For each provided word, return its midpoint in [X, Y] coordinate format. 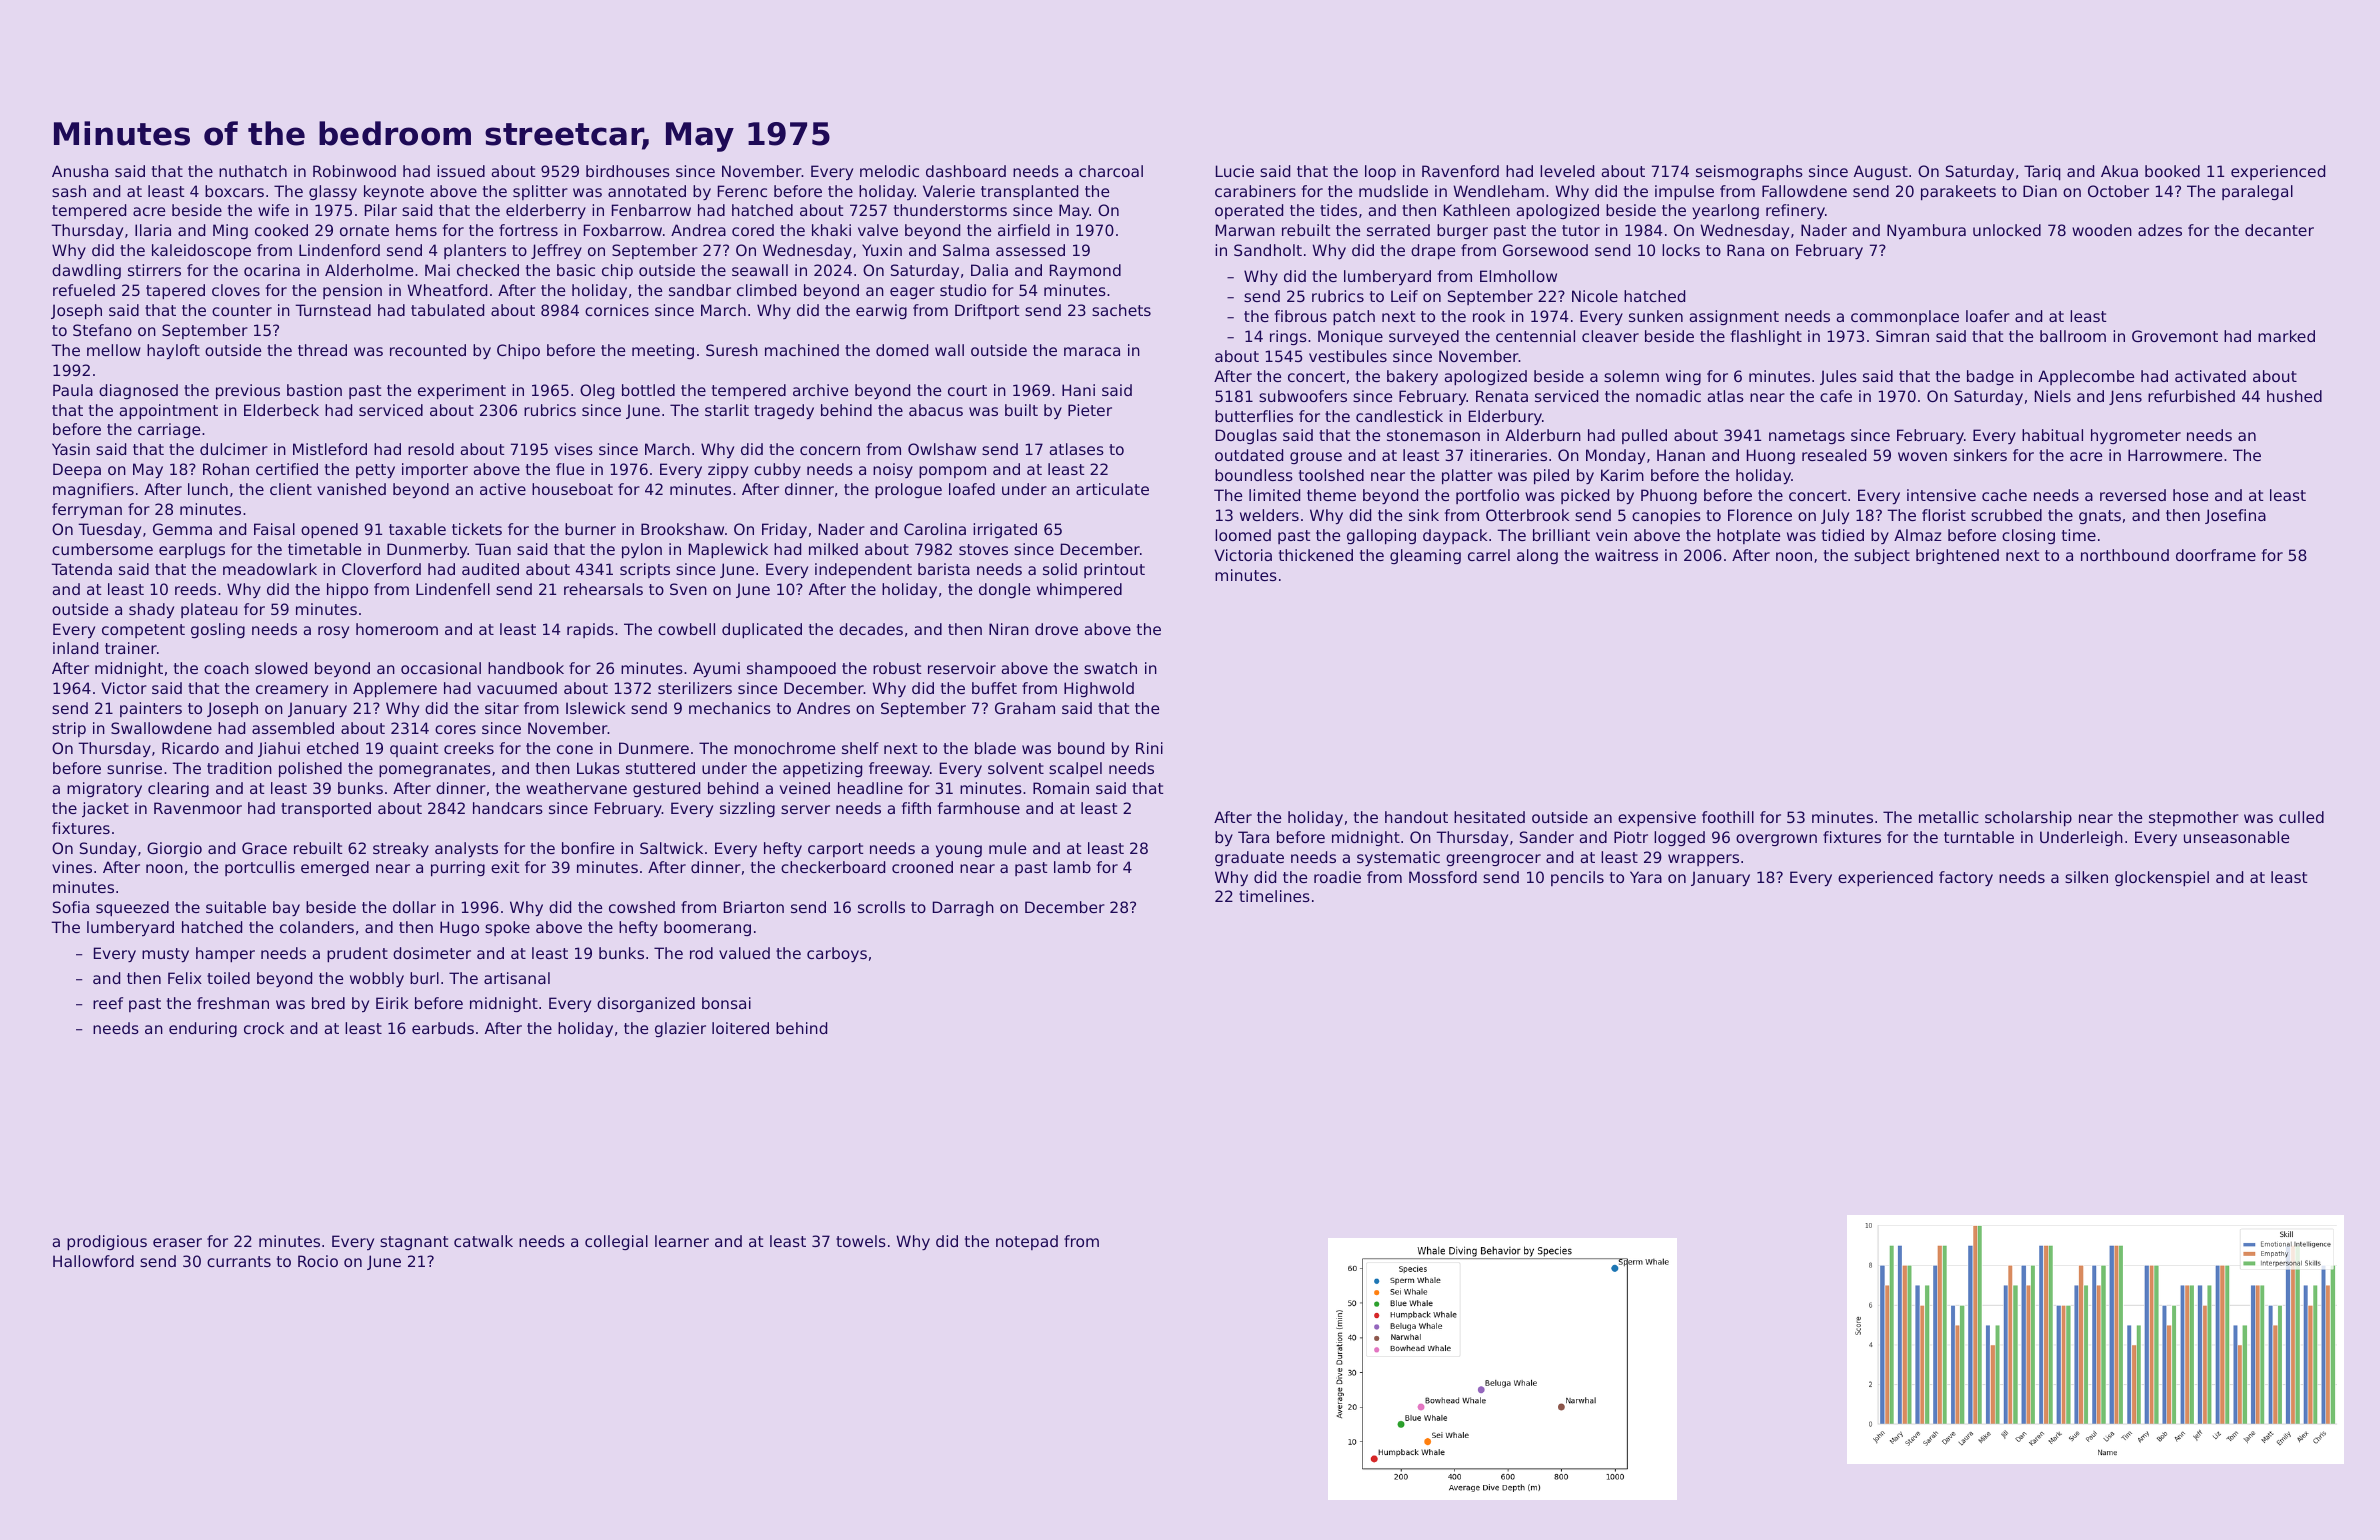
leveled [1567, 171]
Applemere [395, 689]
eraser [177, 1242]
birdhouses [628, 171]
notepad [1027, 1242]
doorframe [2216, 555]
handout [1416, 817]
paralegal [2257, 192]
